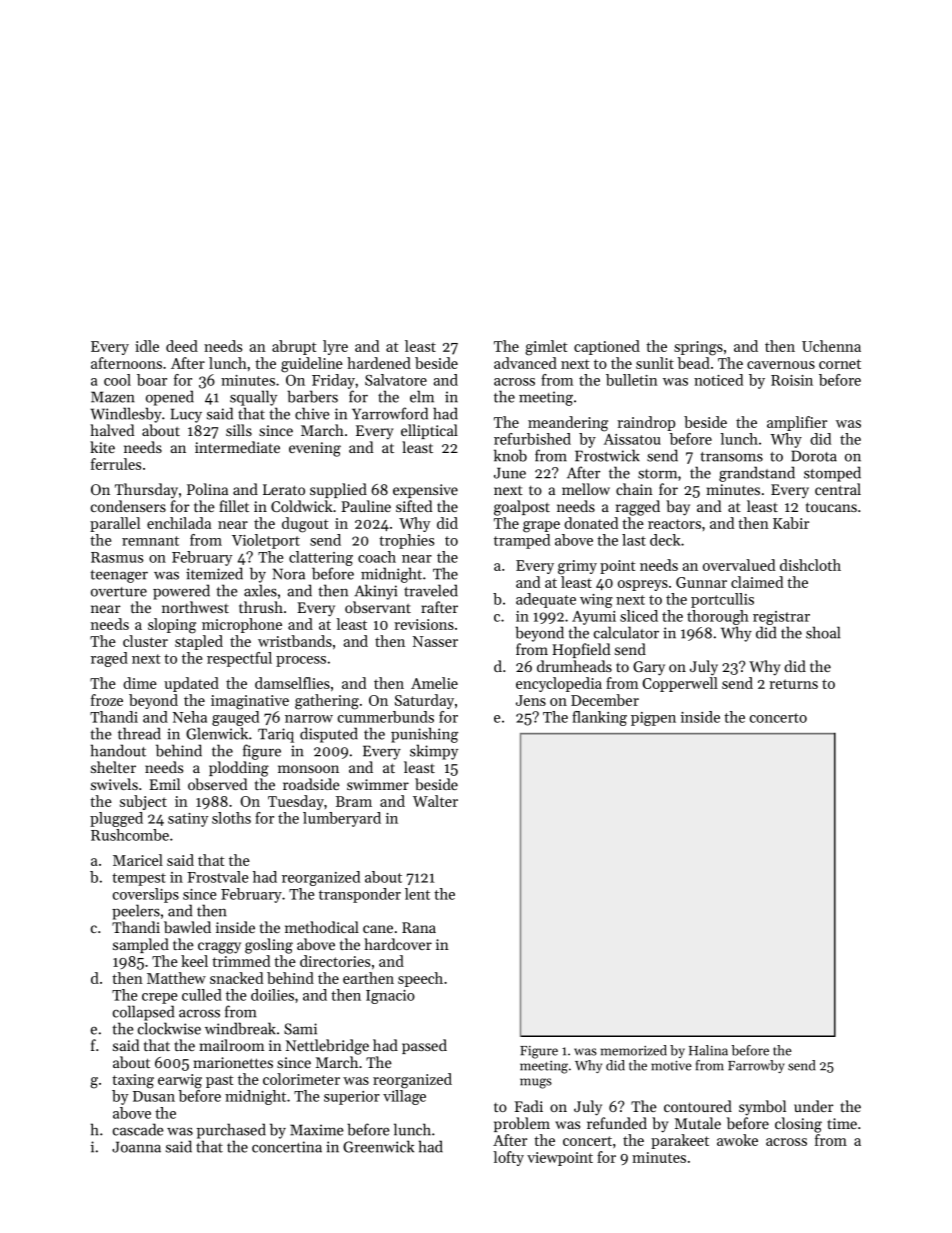 The height and width of the screenshot is (1233, 952). Describe the element at coordinates (708, 1050) in the screenshot. I see `Halina` at that location.
